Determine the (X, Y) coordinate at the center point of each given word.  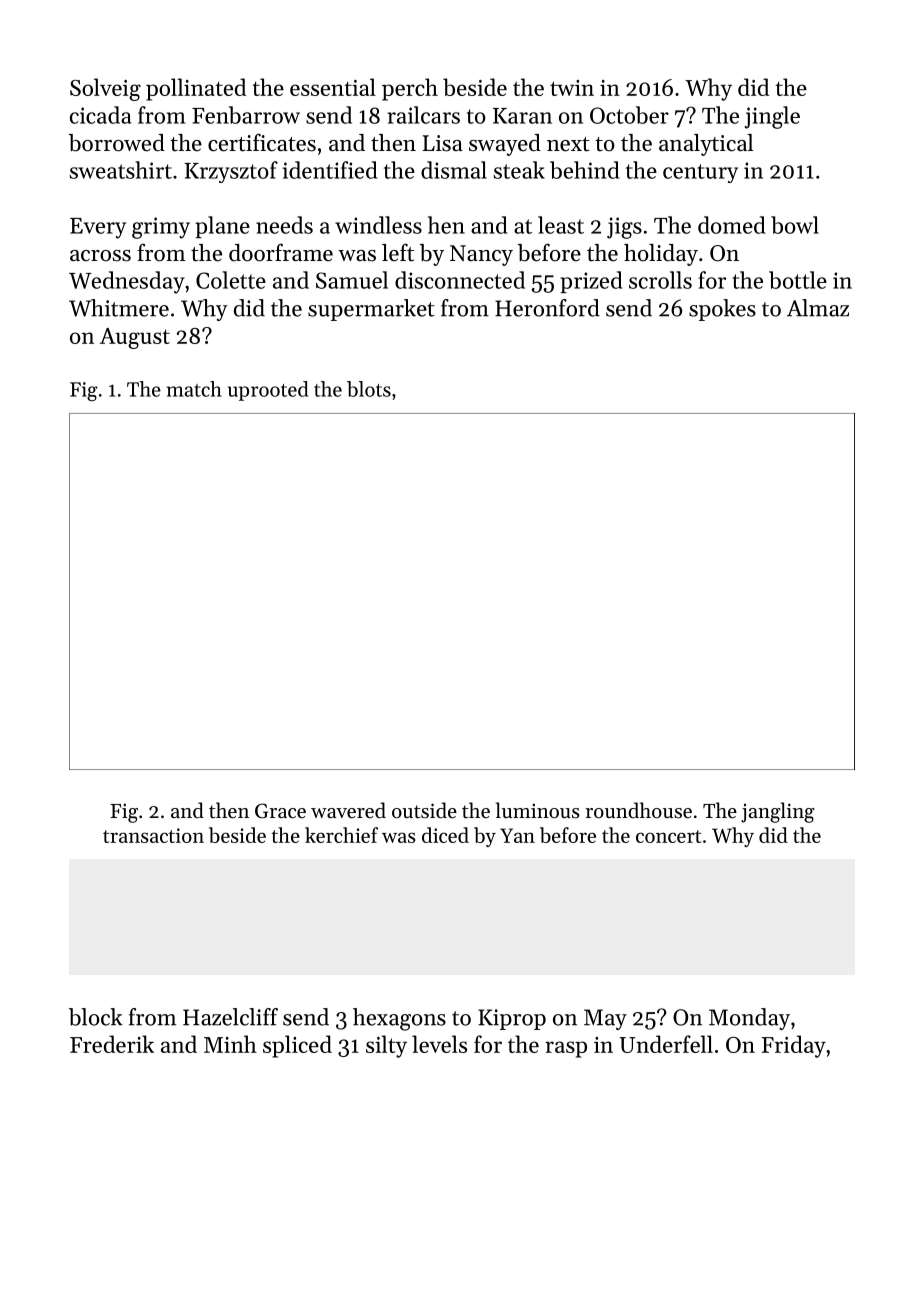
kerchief (341, 835)
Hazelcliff (230, 1017)
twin (572, 88)
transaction (153, 835)
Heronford (547, 308)
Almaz (818, 308)
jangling (778, 812)
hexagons (399, 1019)
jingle (772, 117)
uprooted (268, 391)
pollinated (196, 89)
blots (369, 389)
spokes (722, 310)
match (194, 389)
